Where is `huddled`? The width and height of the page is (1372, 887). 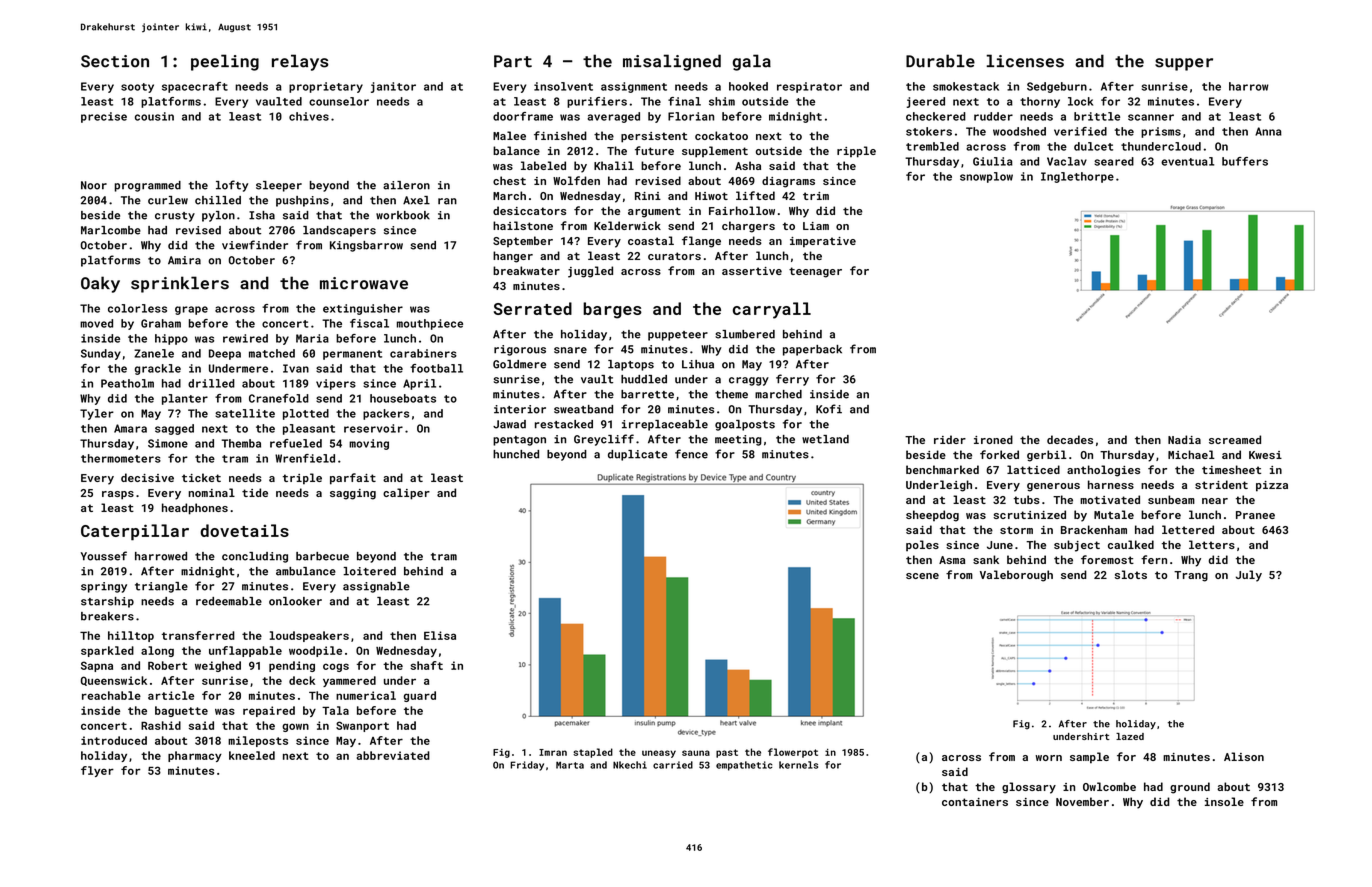
huddled is located at coordinates (644, 379).
